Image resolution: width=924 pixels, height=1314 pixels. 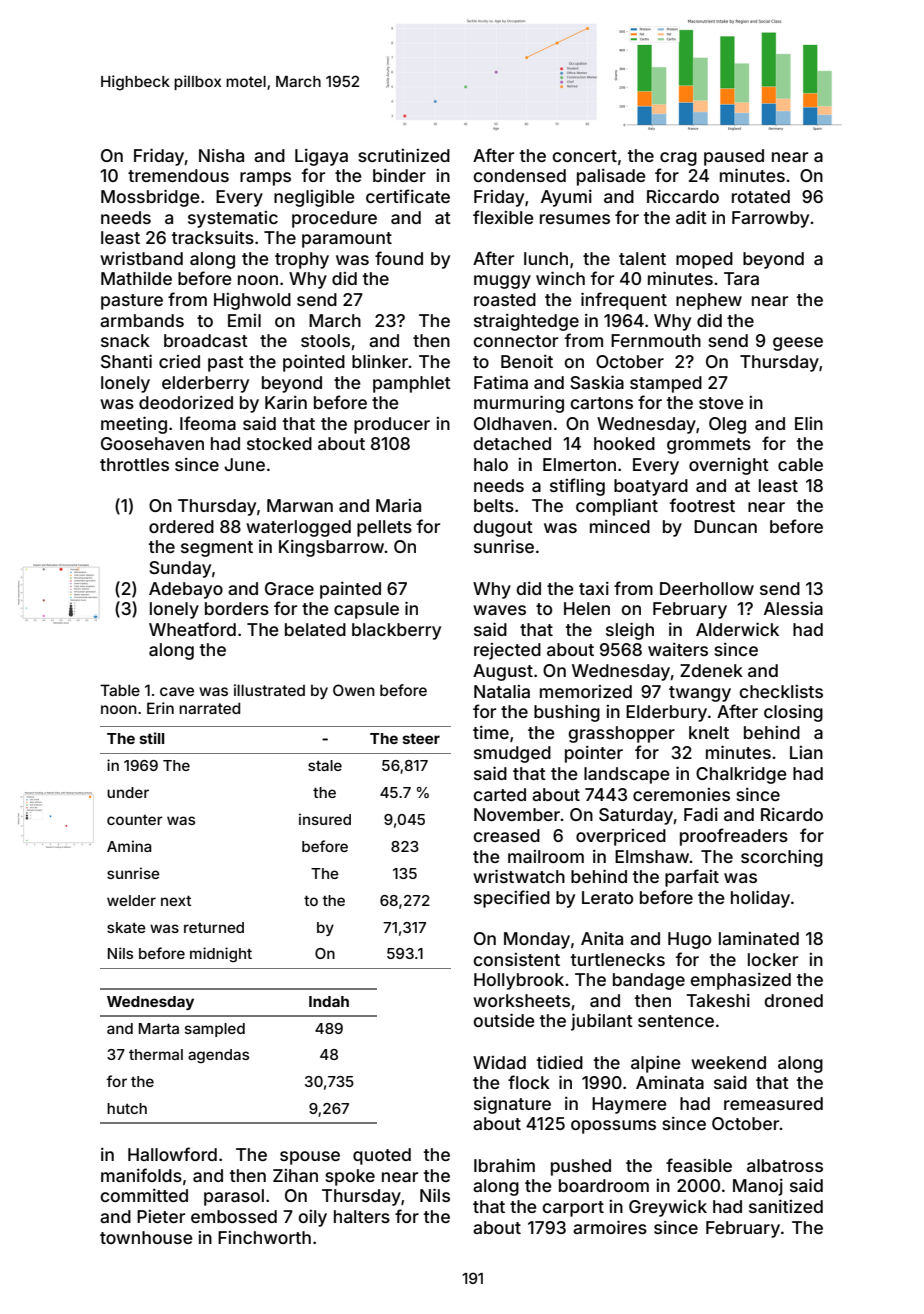 What do you see at coordinates (218, 1056) in the screenshot?
I see `agendas` at bounding box center [218, 1056].
